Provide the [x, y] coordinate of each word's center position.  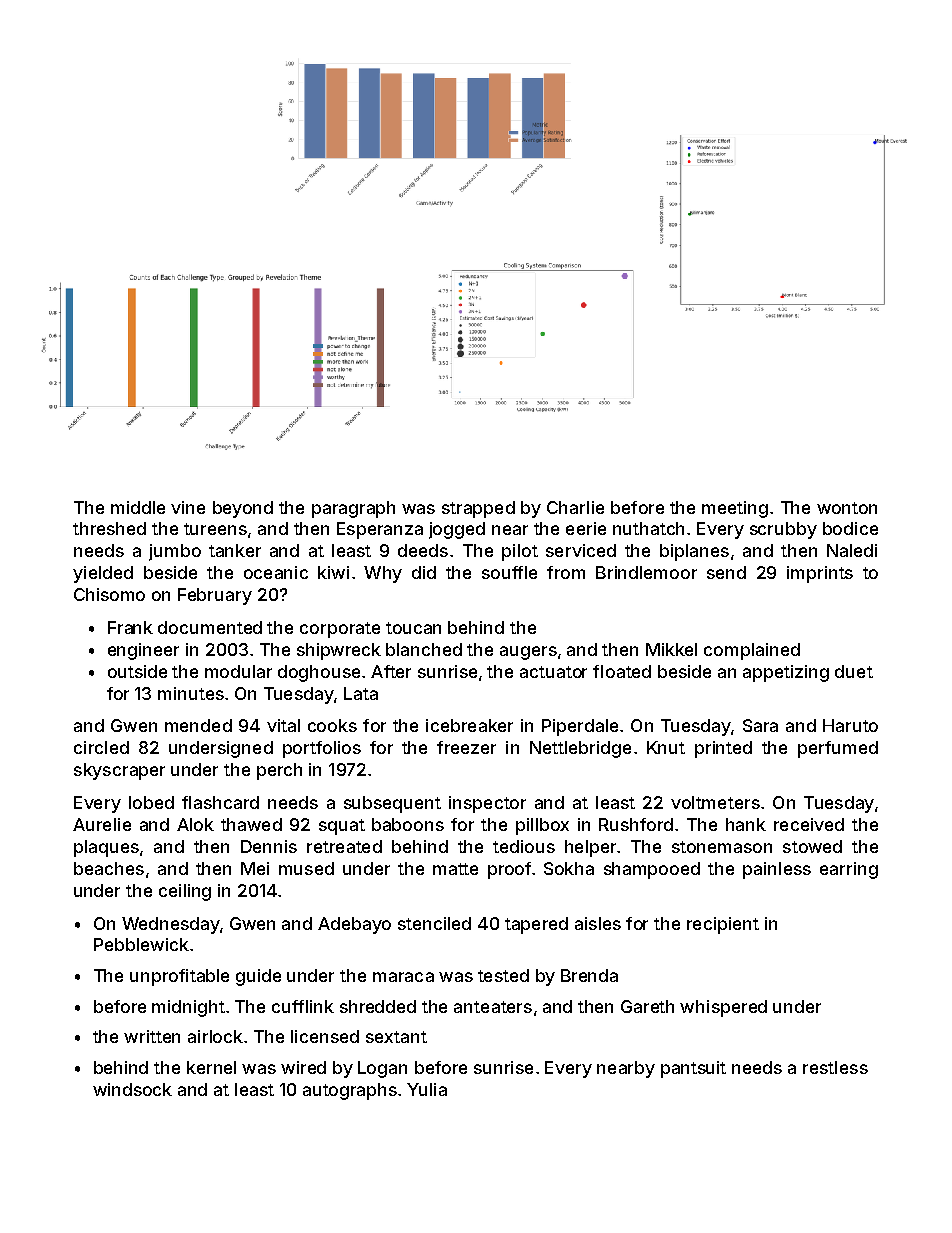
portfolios [322, 749]
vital [283, 725]
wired [303, 1067]
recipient [723, 925]
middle [138, 507]
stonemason [722, 847]
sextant [396, 1037]
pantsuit [693, 1069]
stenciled [434, 923]
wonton [847, 508]
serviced [581, 550]
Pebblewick [141, 944]
